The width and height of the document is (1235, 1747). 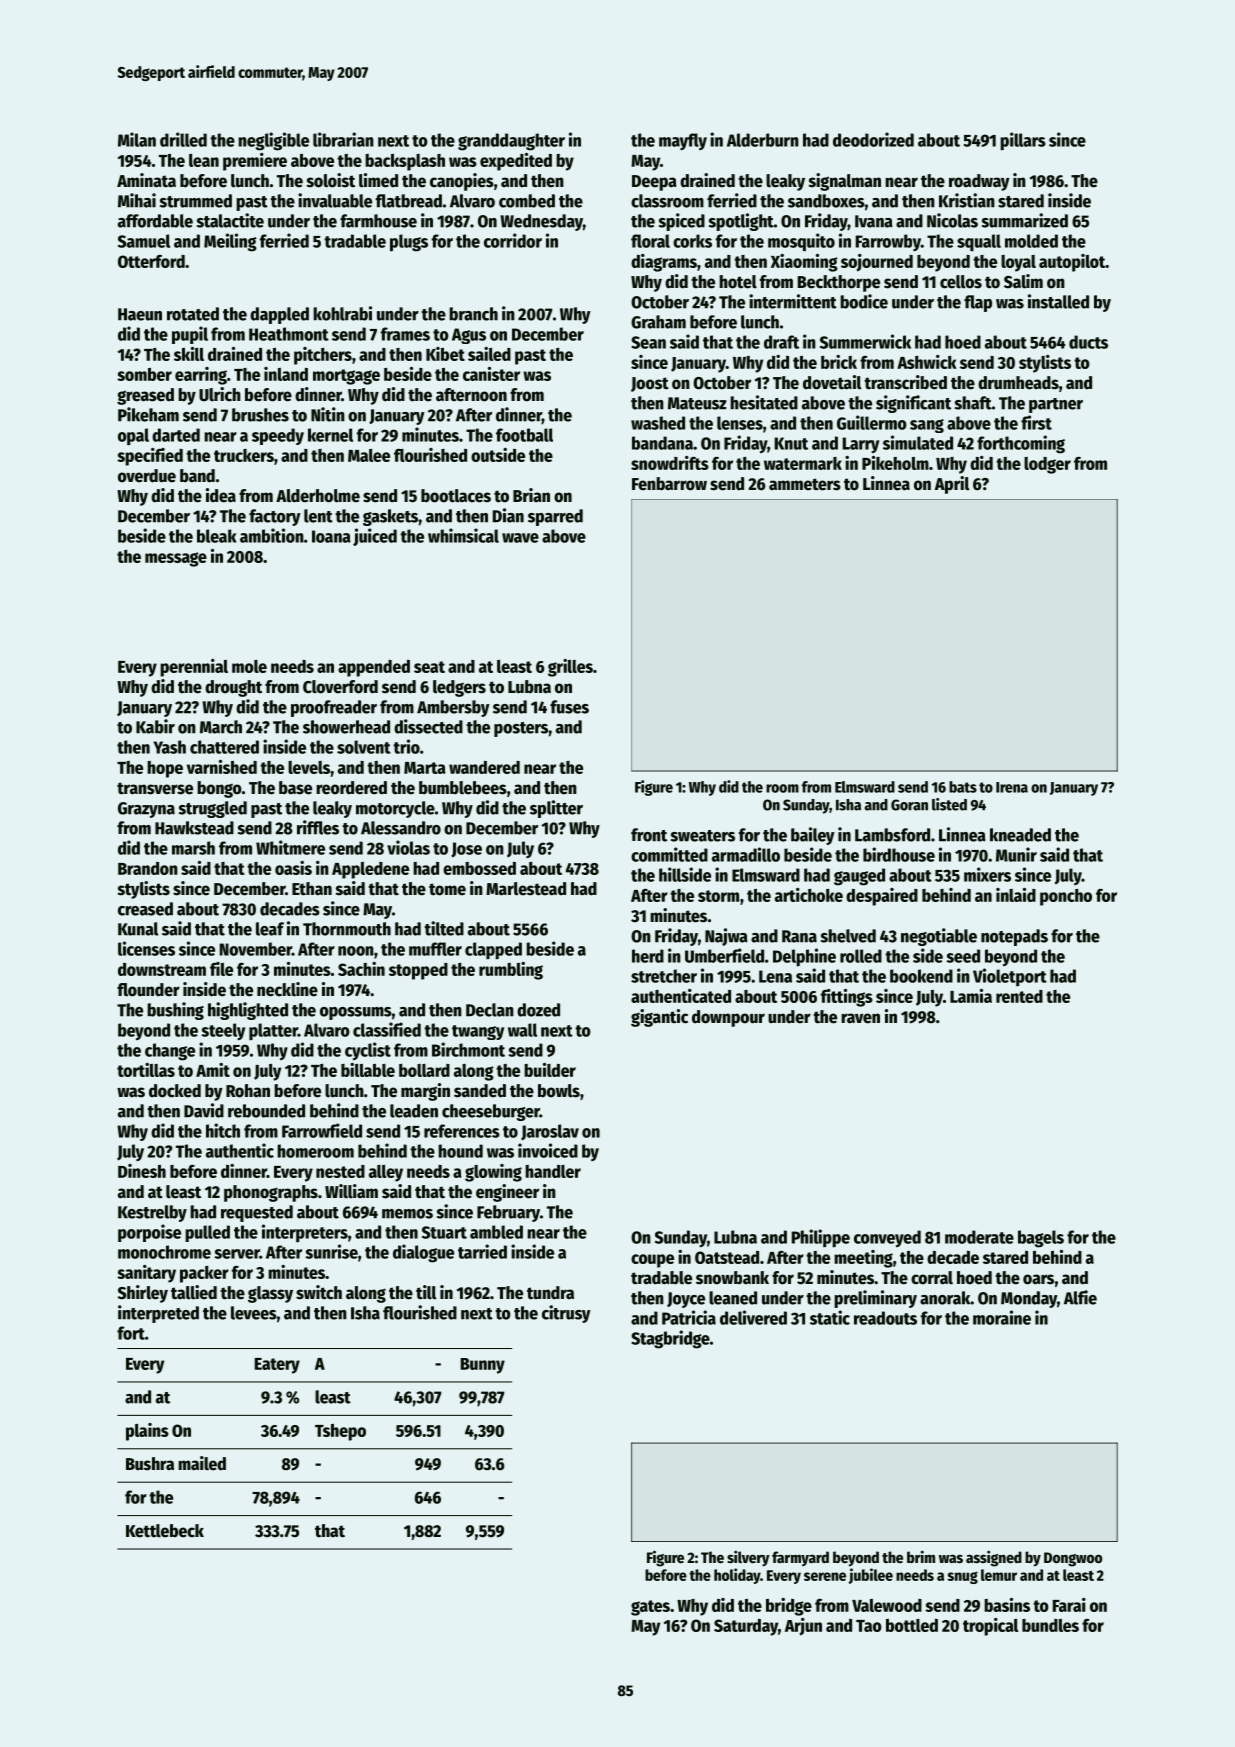 What do you see at coordinates (342, 313) in the document?
I see `kohlrabi` at bounding box center [342, 313].
